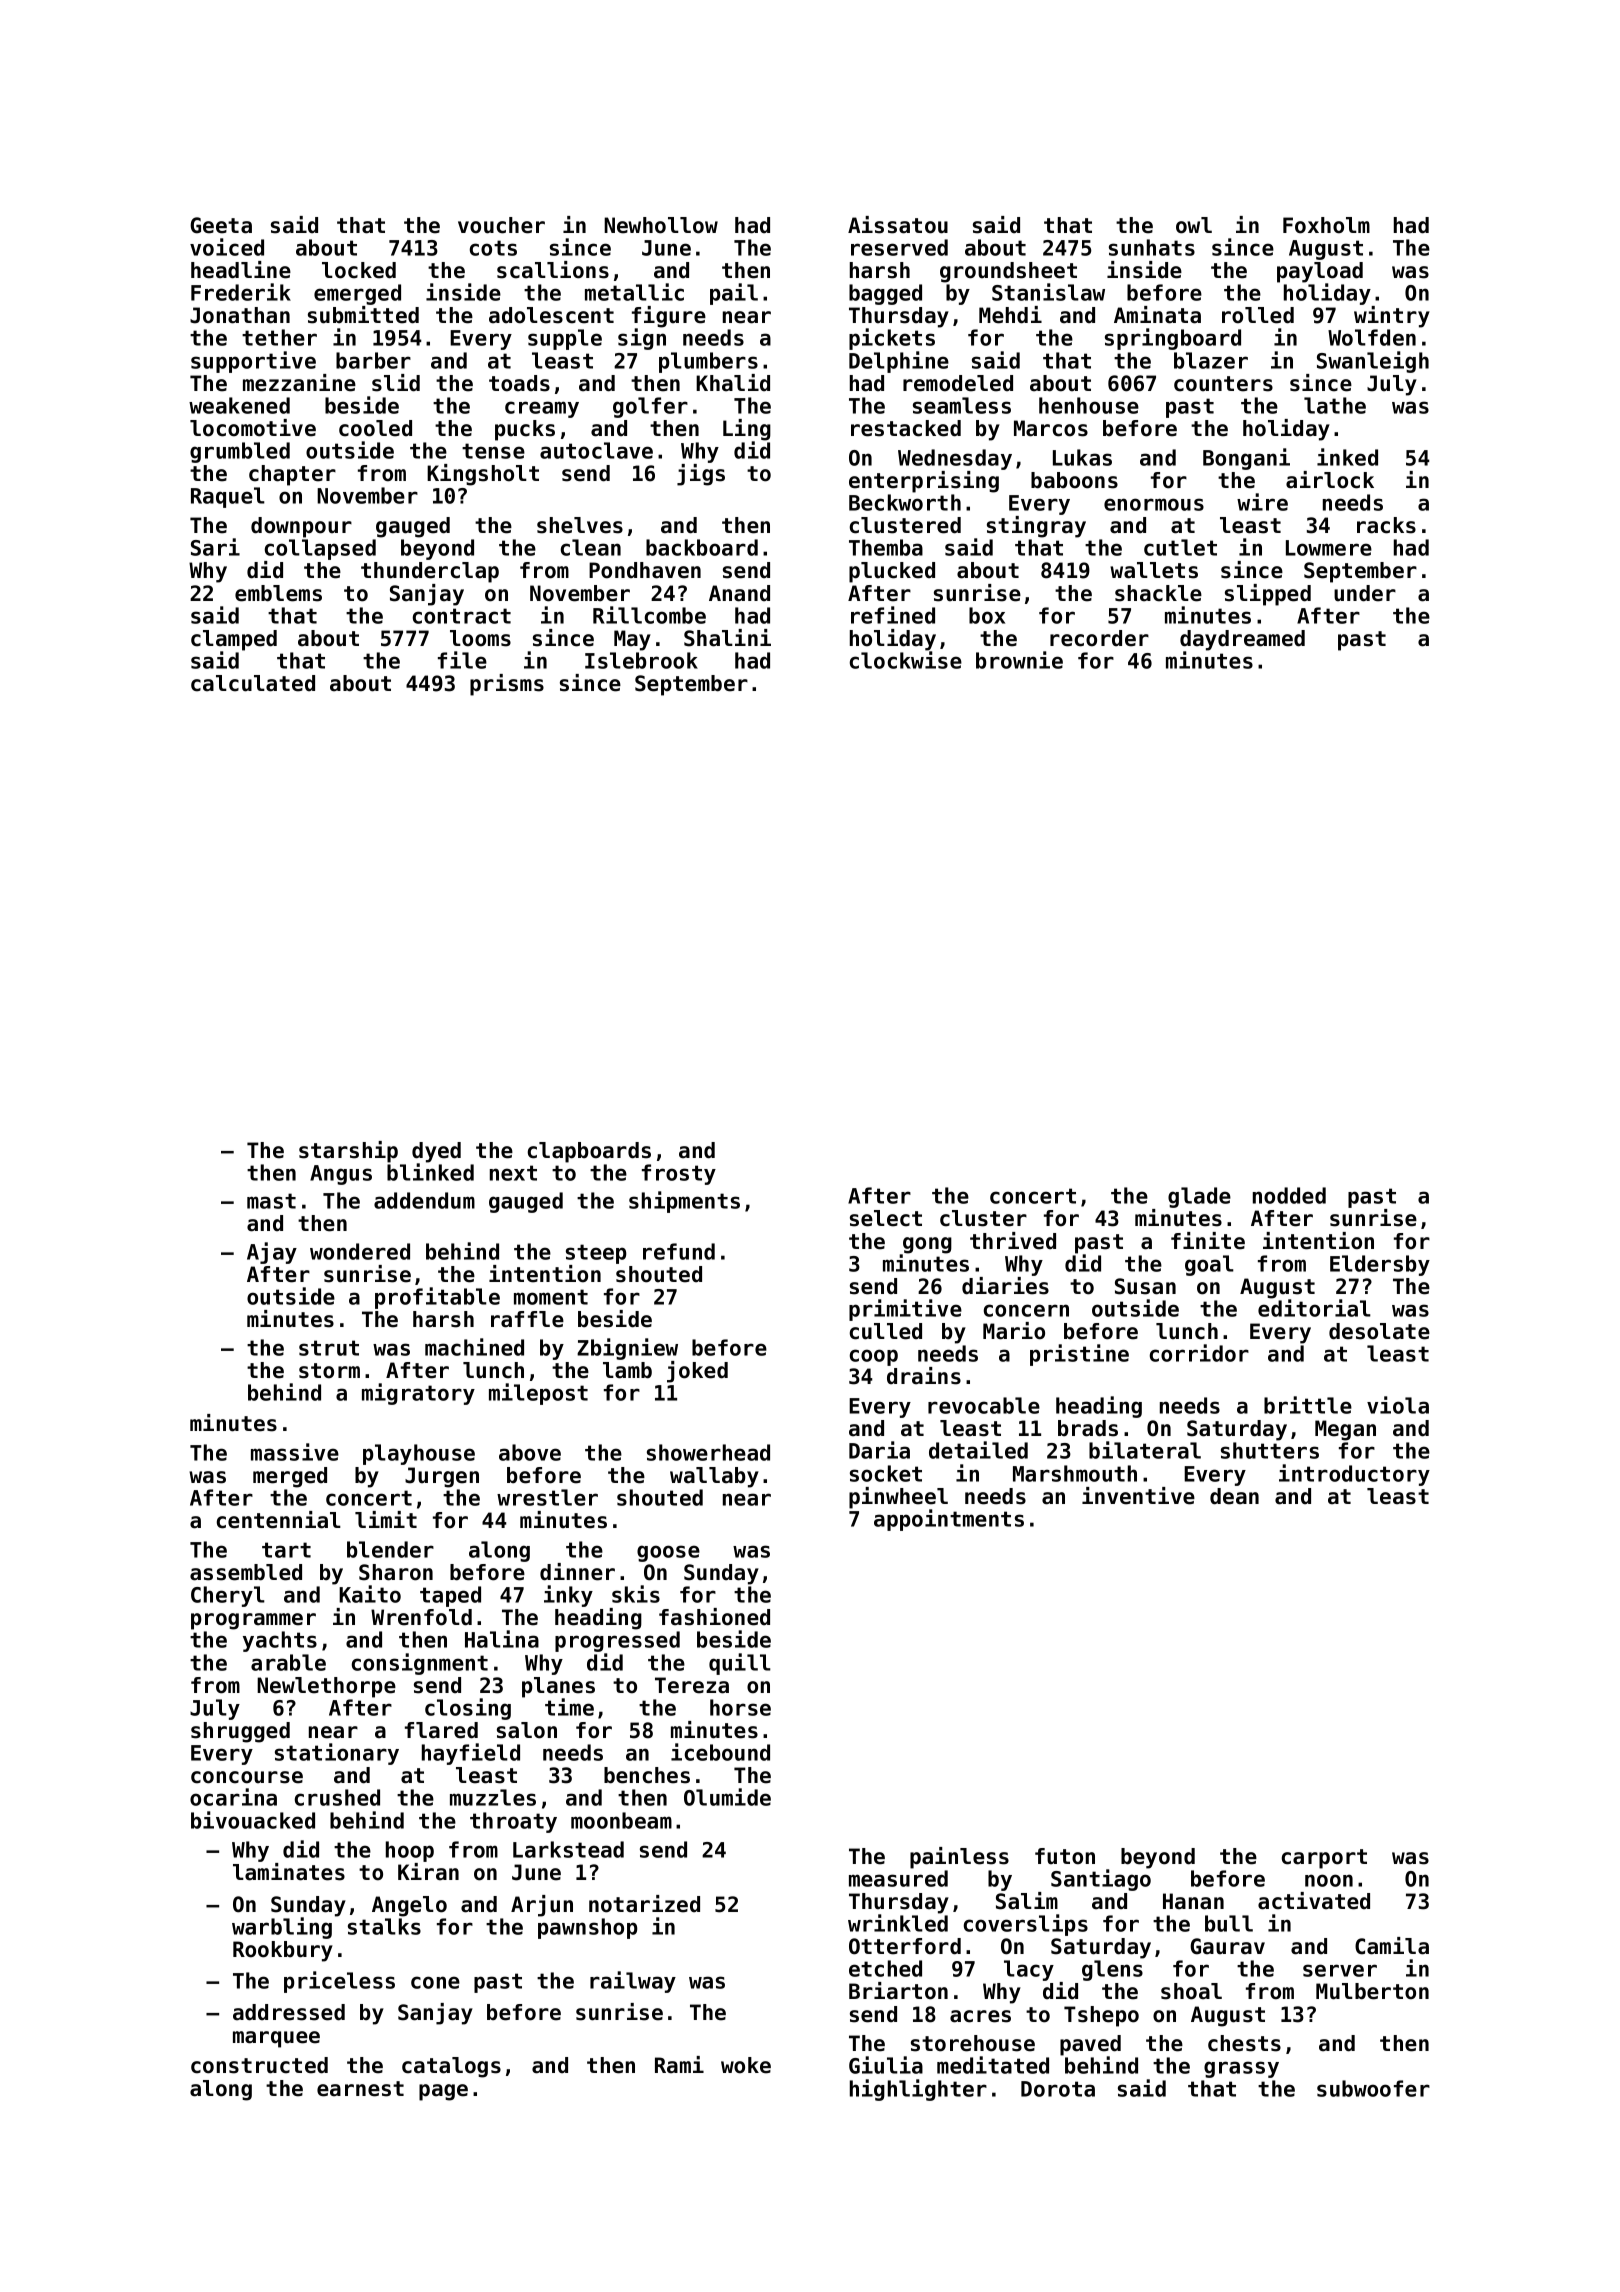 The image size is (1620, 2292). I want to click on file, so click(462, 660).
